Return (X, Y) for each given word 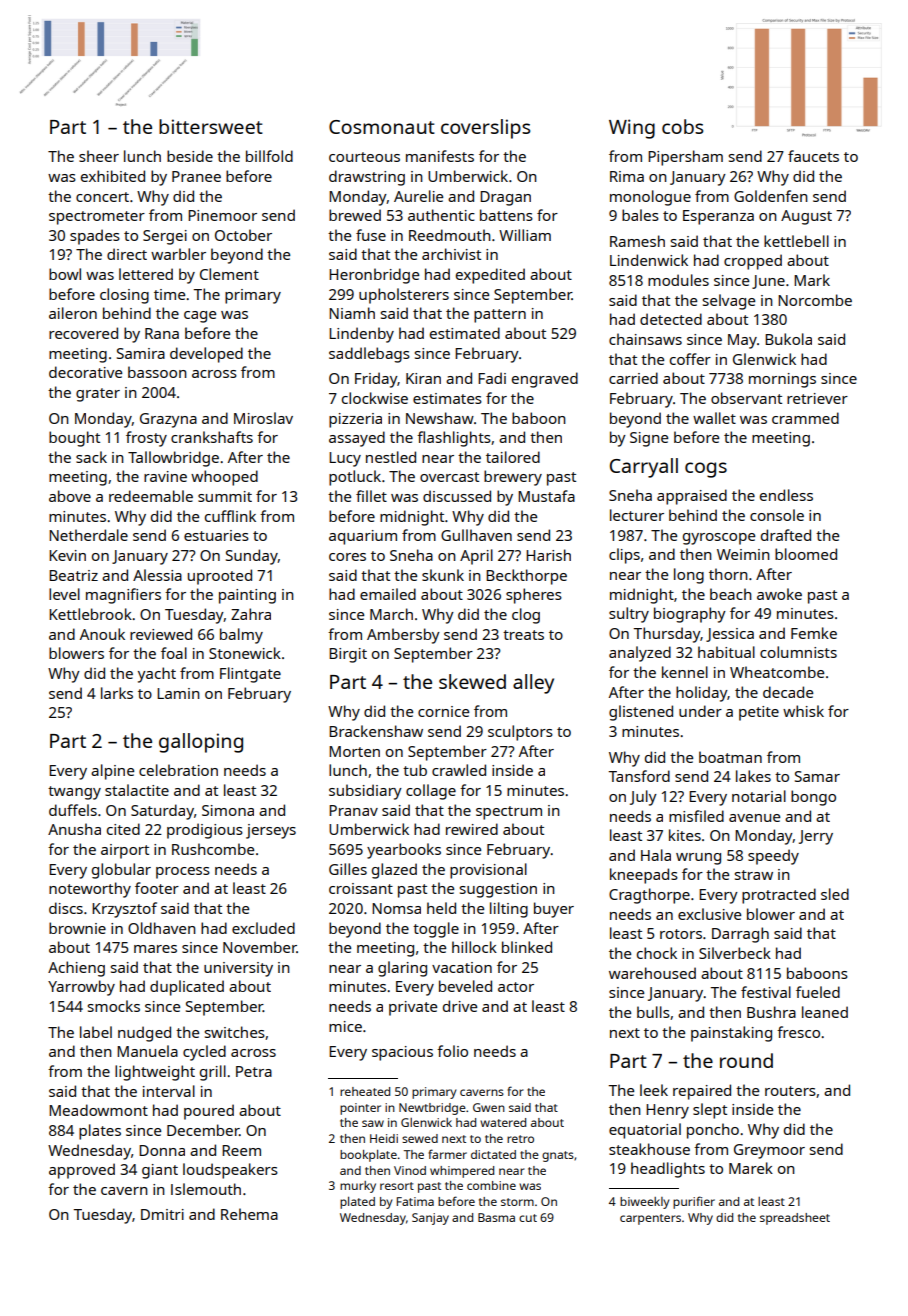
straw (754, 875)
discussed (457, 496)
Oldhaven (162, 928)
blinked (527, 947)
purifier (694, 1202)
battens (506, 215)
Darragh (740, 935)
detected (671, 319)
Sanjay (430, 1219)
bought (74, 439)
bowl (65, 274)
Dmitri (162, 1214)
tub (415, 770)
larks (117, 693)
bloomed (806, 554)
